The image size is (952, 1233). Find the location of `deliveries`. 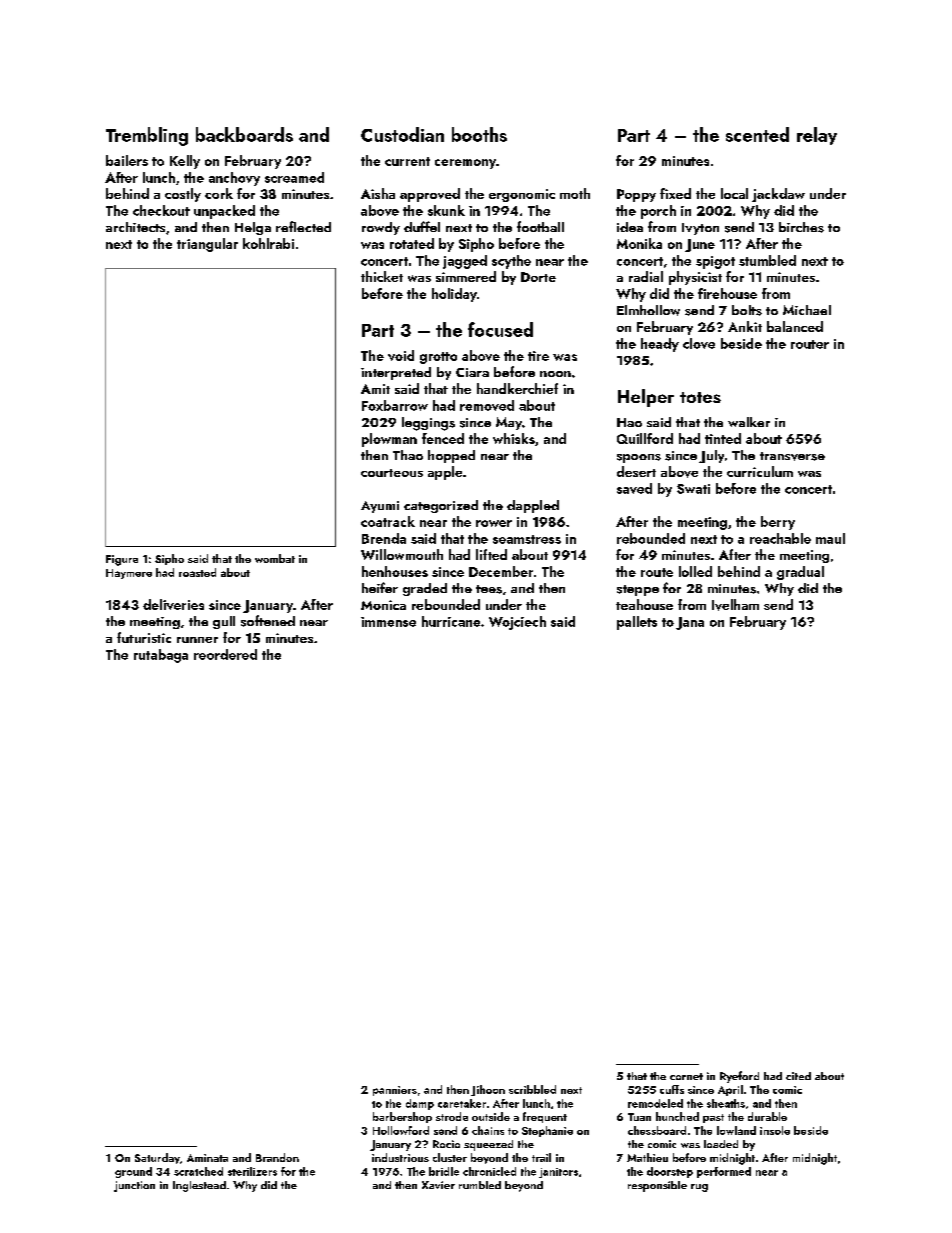

deliveries is located at coordinates (173, 604).
